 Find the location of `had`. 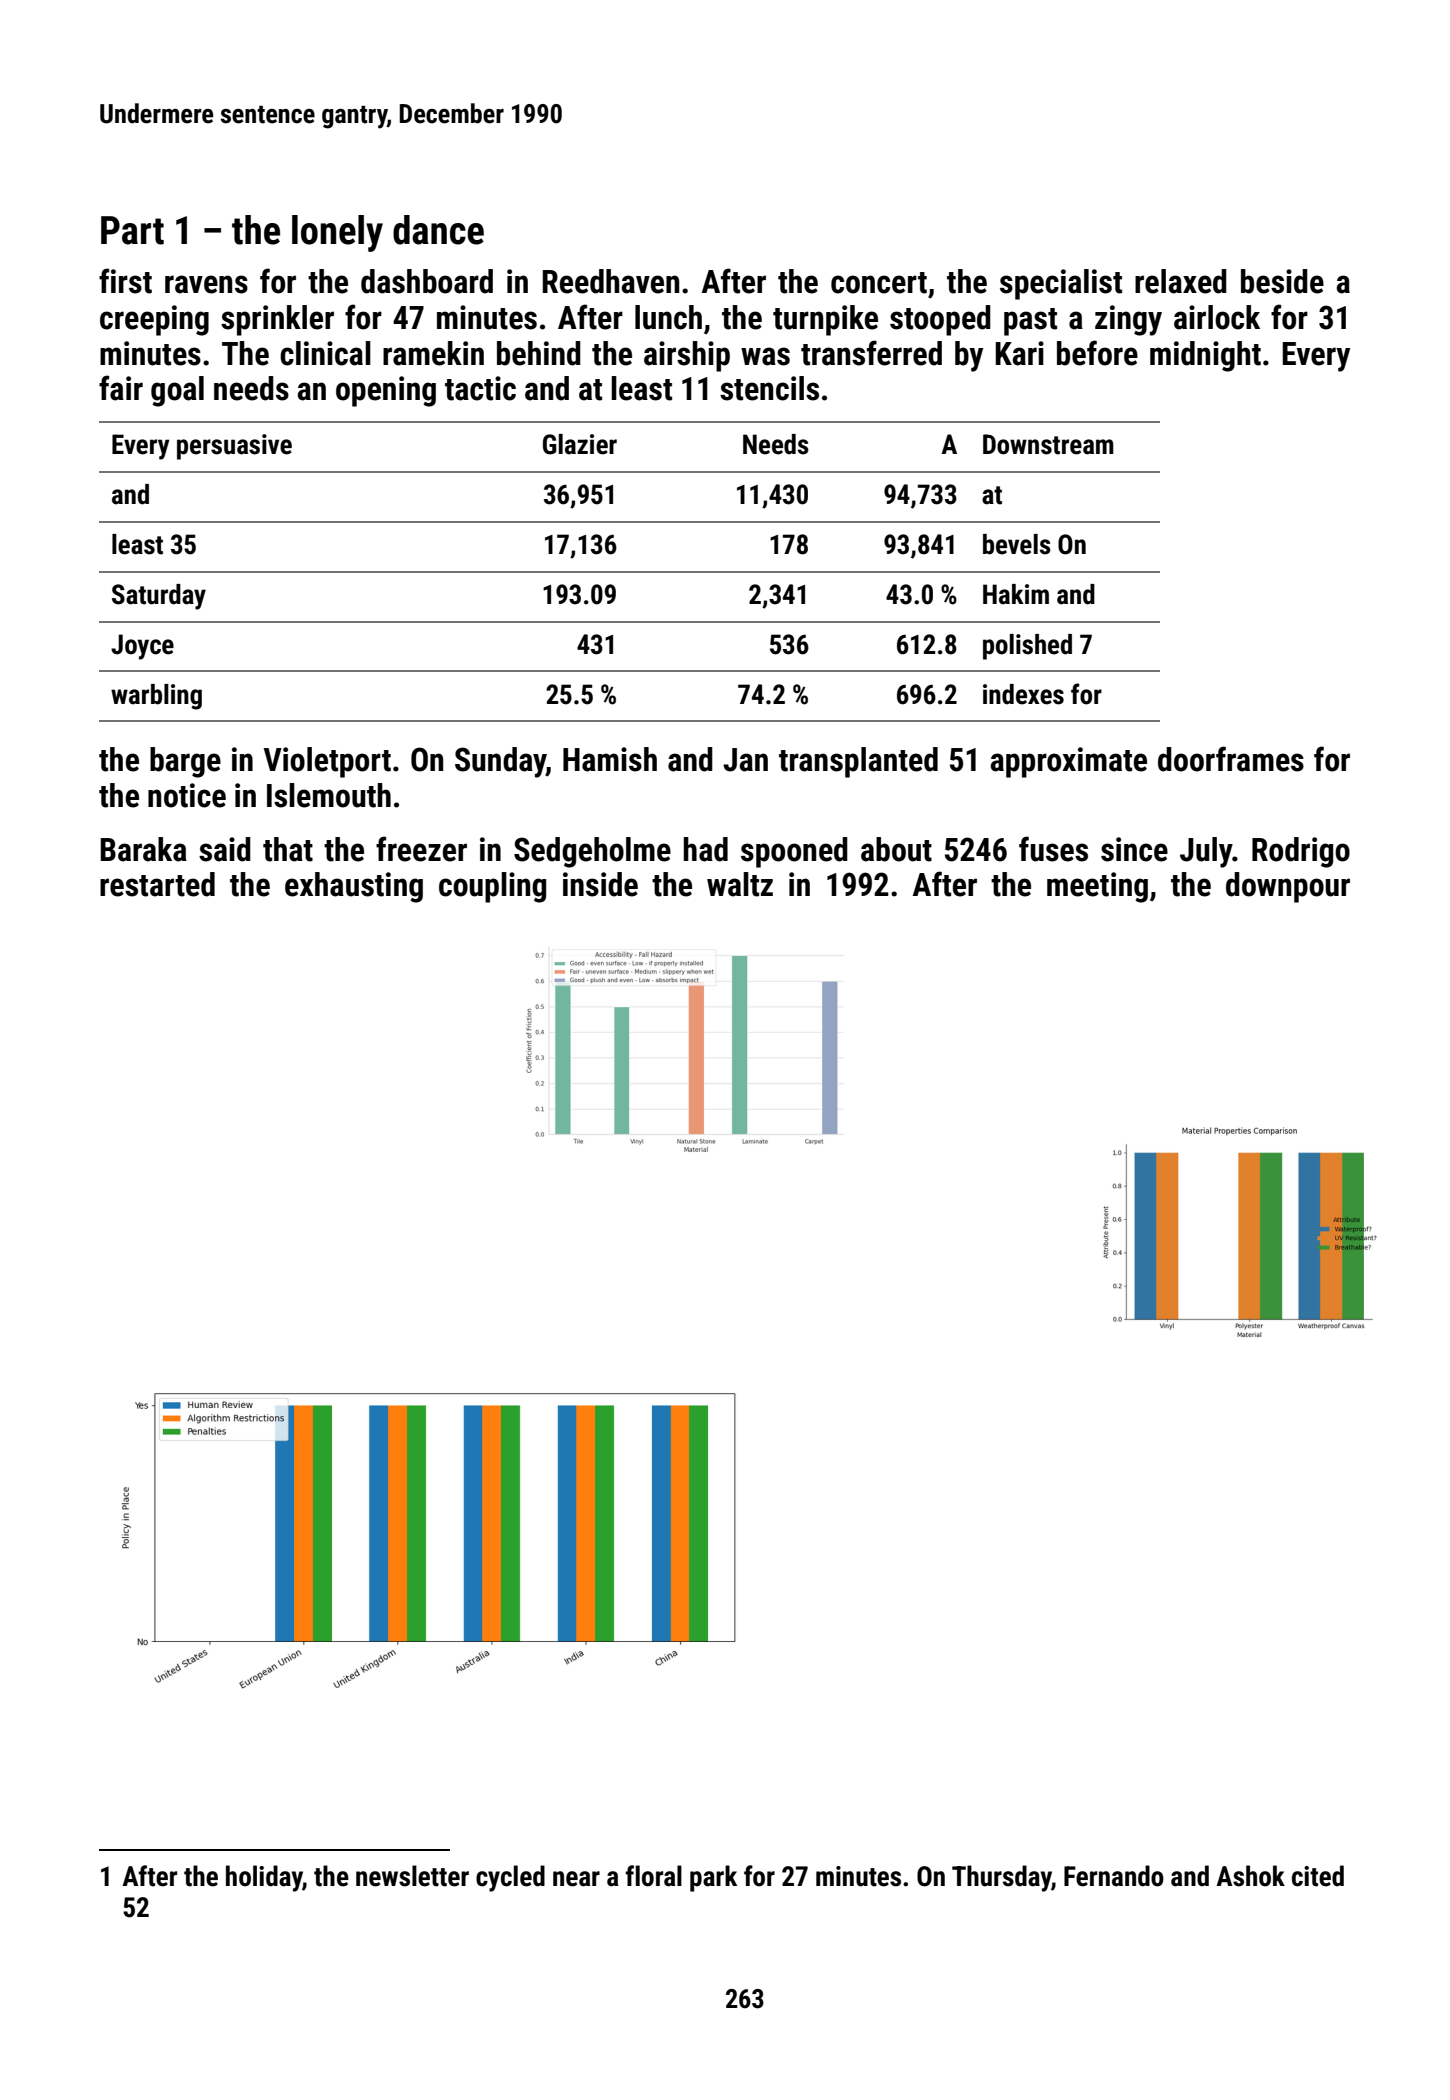

had is located at coordinates (705, 849).
